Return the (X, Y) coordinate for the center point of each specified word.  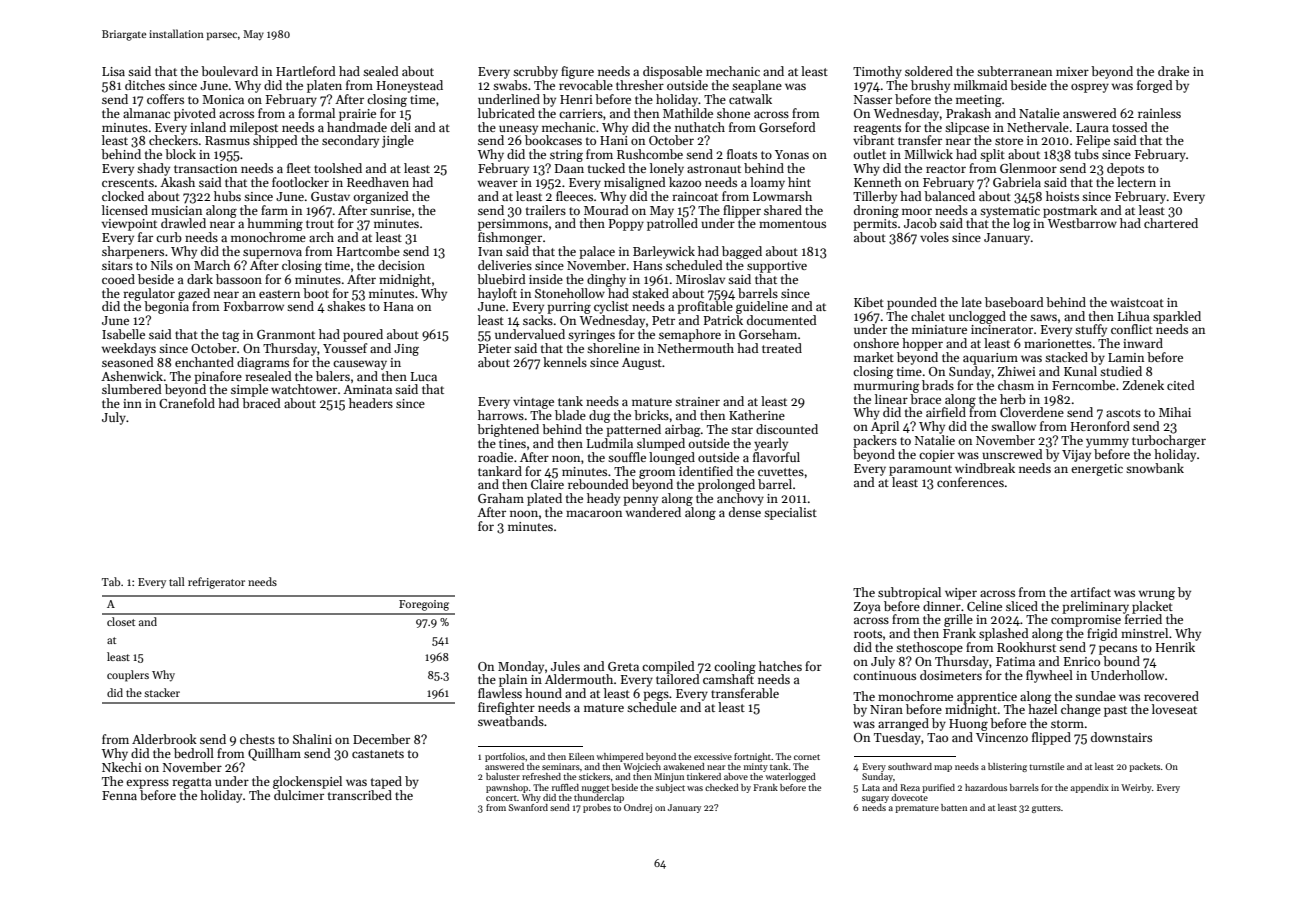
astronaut (714, 169)
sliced (1022, 606)
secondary (350, 141)
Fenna (119, 795)
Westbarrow (1082, 223)
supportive (777, 267)
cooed (118, 279)
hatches (780, 666)
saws (1043, 317)
